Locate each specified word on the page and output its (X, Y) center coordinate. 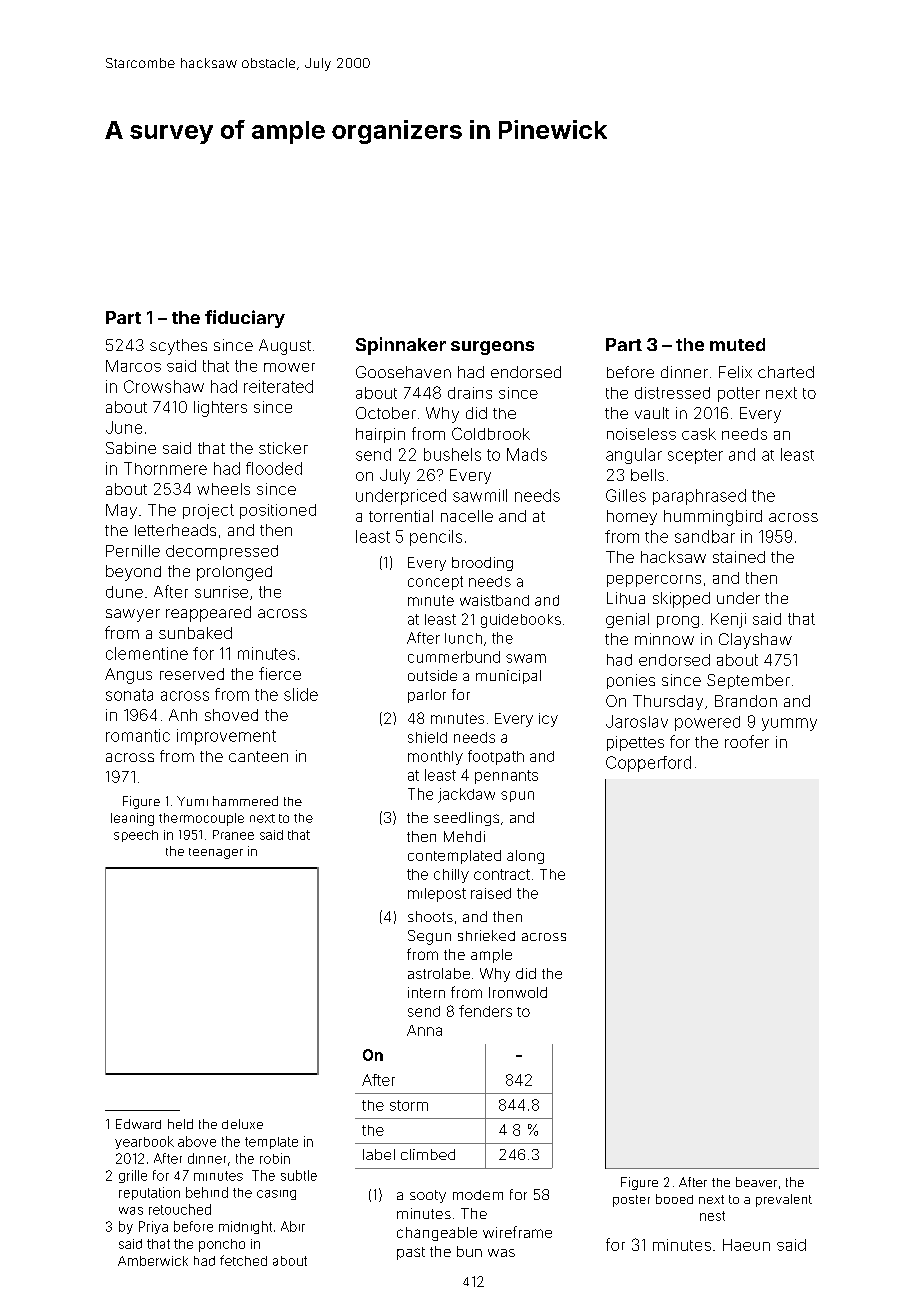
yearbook (144, 1142)
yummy (789, 724)
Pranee (233, 835)
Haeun (746, 1245)
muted (737, 344)
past (411, 1253)
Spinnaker (401, 346)
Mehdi (464, 836)
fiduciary (245, 319)
